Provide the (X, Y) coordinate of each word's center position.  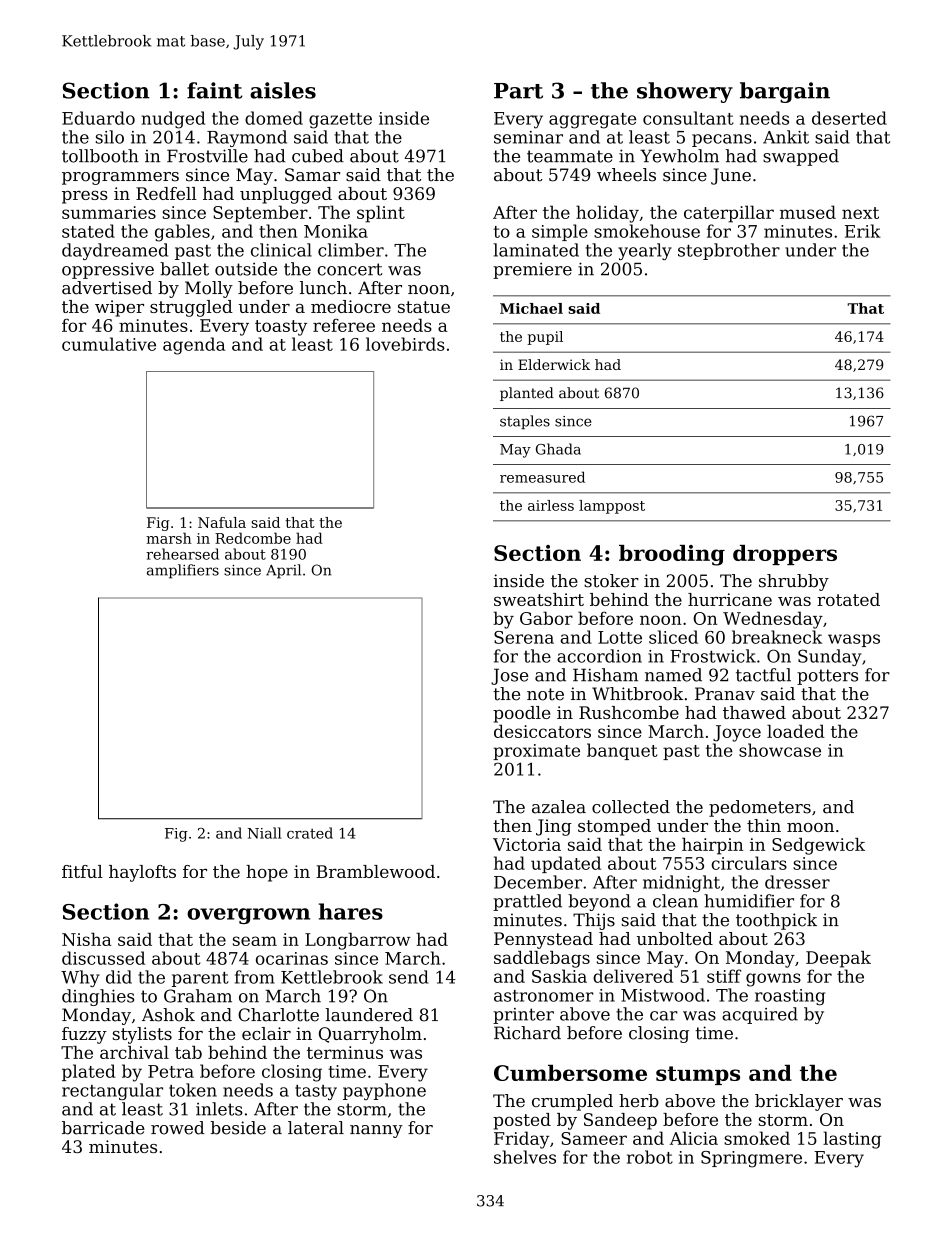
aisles (283, 90)
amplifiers (183, 571)
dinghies (98, 997)
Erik (863, 231)
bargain (785, 92)
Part (518, 91)
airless (551, 505)
